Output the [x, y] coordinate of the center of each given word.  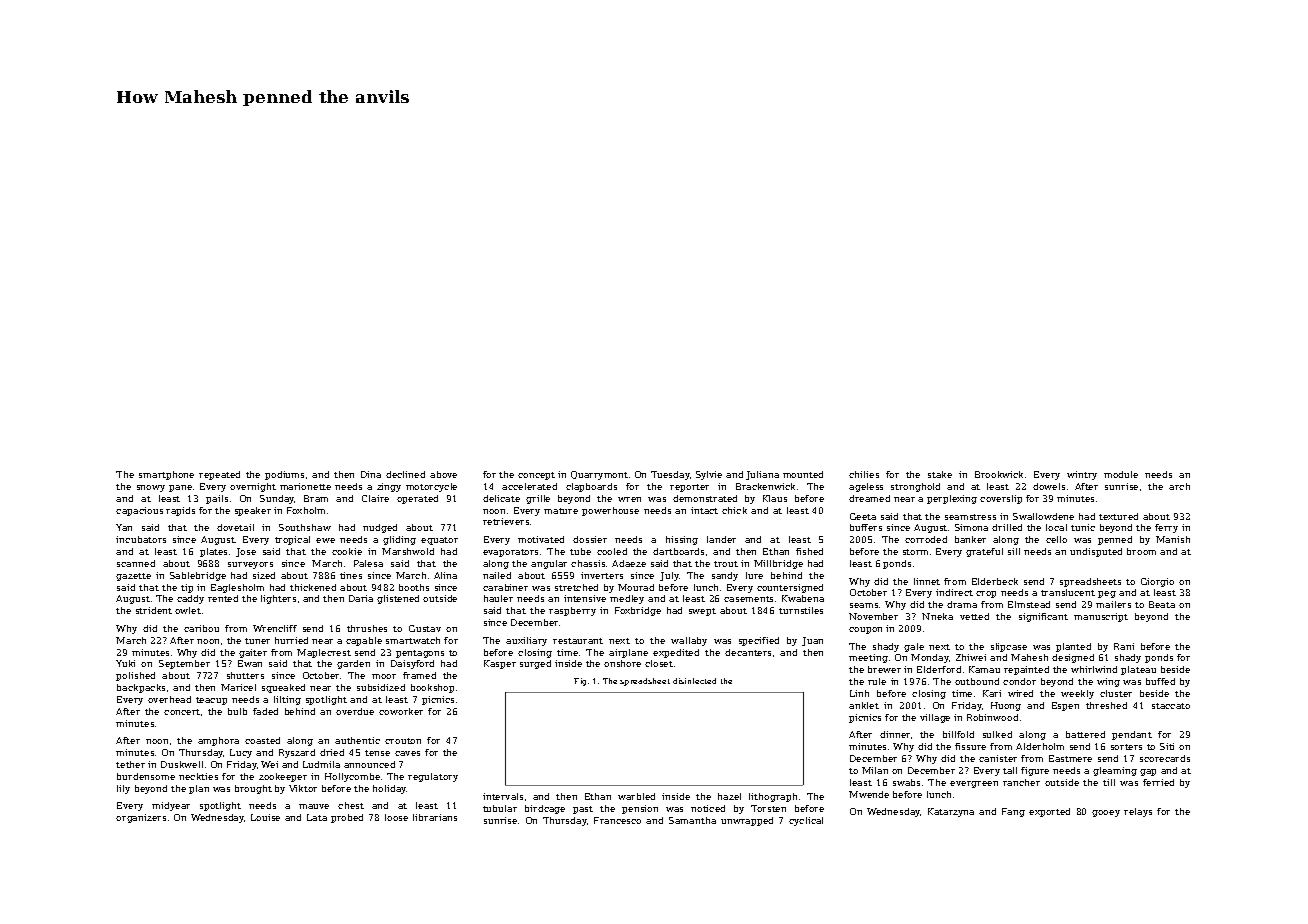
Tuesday [670, 475]
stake [940, 474]
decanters [748, 652]
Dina [371, 474]
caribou [201, 628]
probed [347, 818]
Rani [1124, 646]
